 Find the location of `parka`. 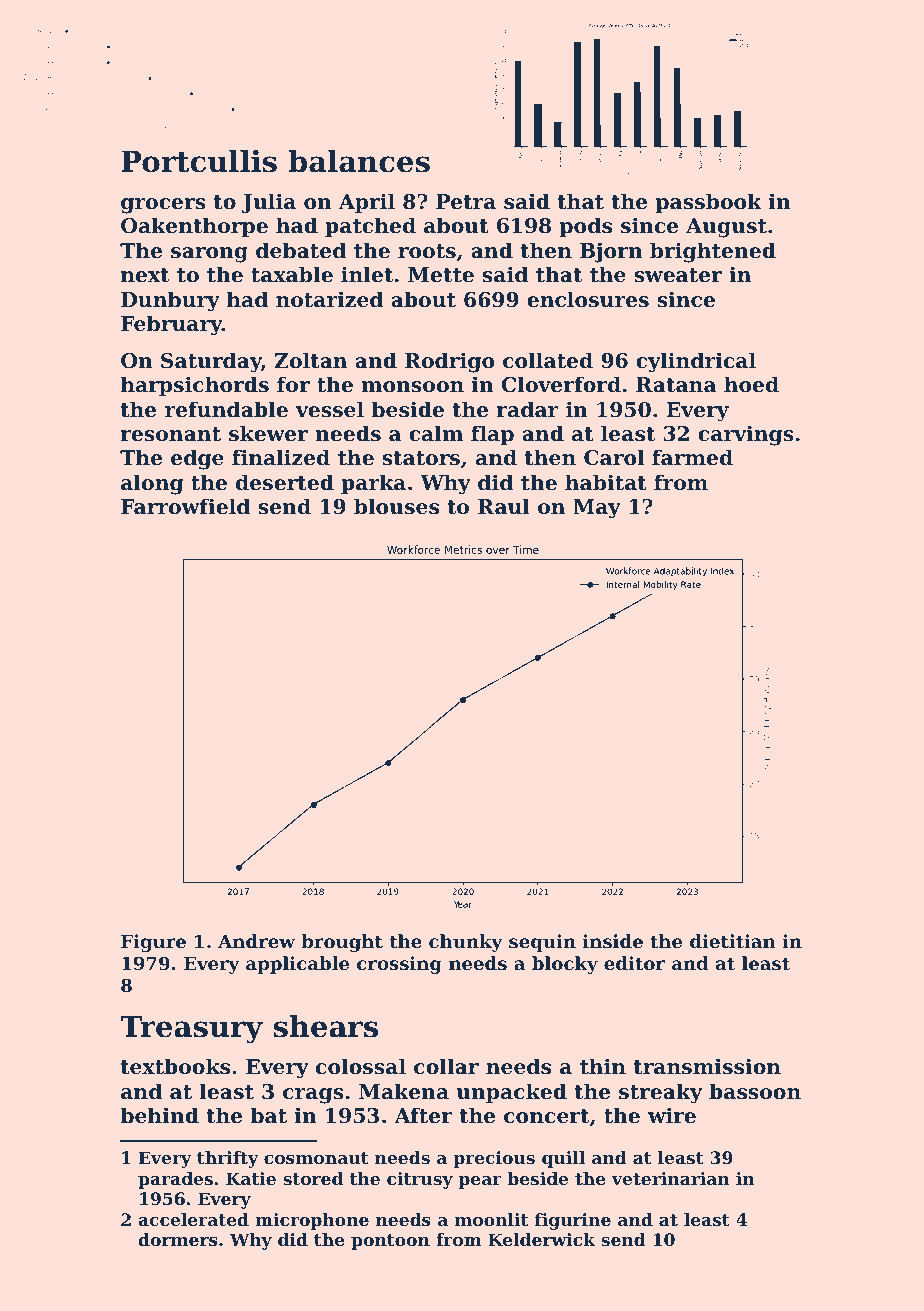

parka is located at coordinates (373, 484).
